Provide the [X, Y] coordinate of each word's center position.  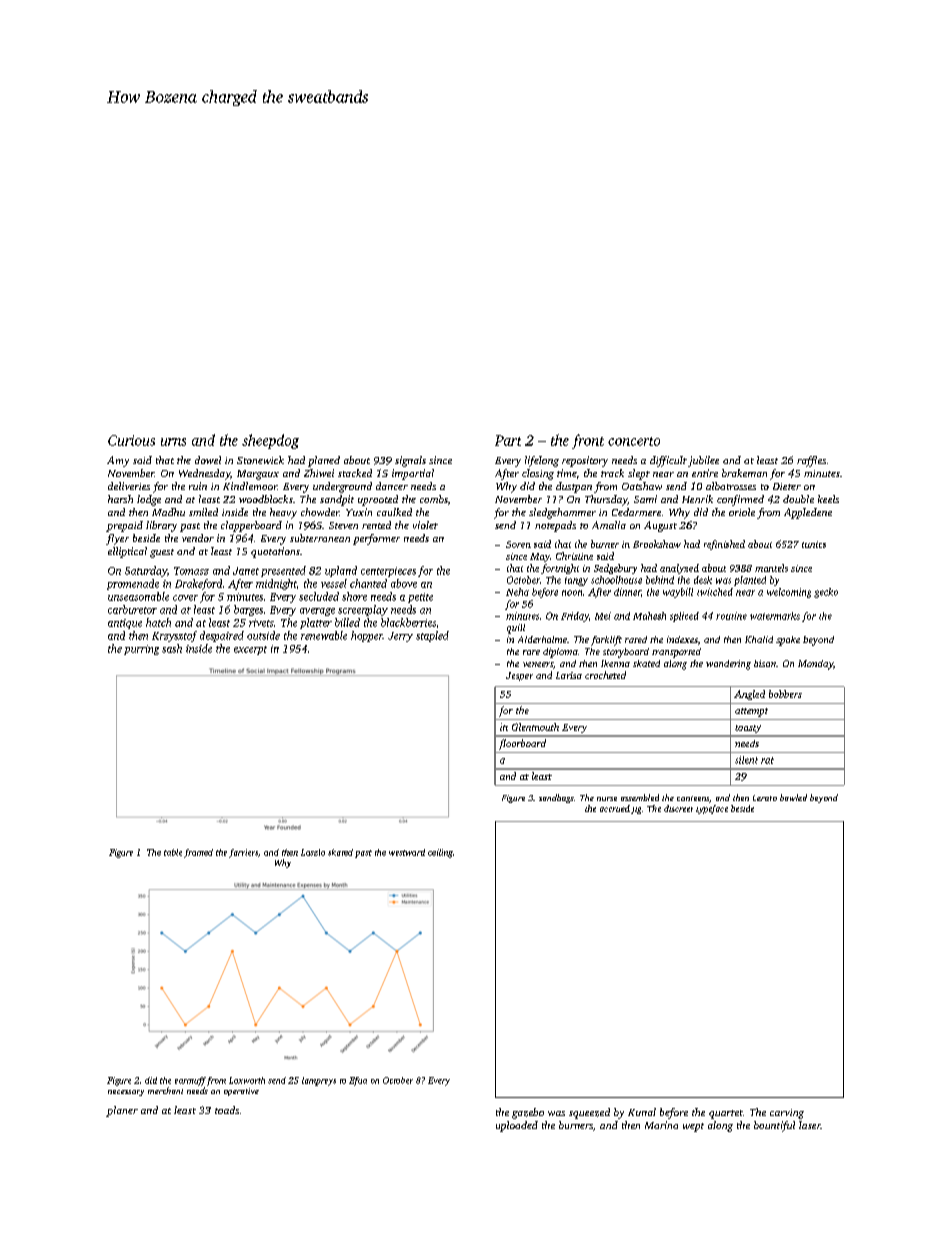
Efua [358, 1081]
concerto [634, 441]
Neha [517, 592]
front [588, 441]
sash [172, 648]
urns [173, 442]
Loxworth [247, 1080]
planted [750, 581]
